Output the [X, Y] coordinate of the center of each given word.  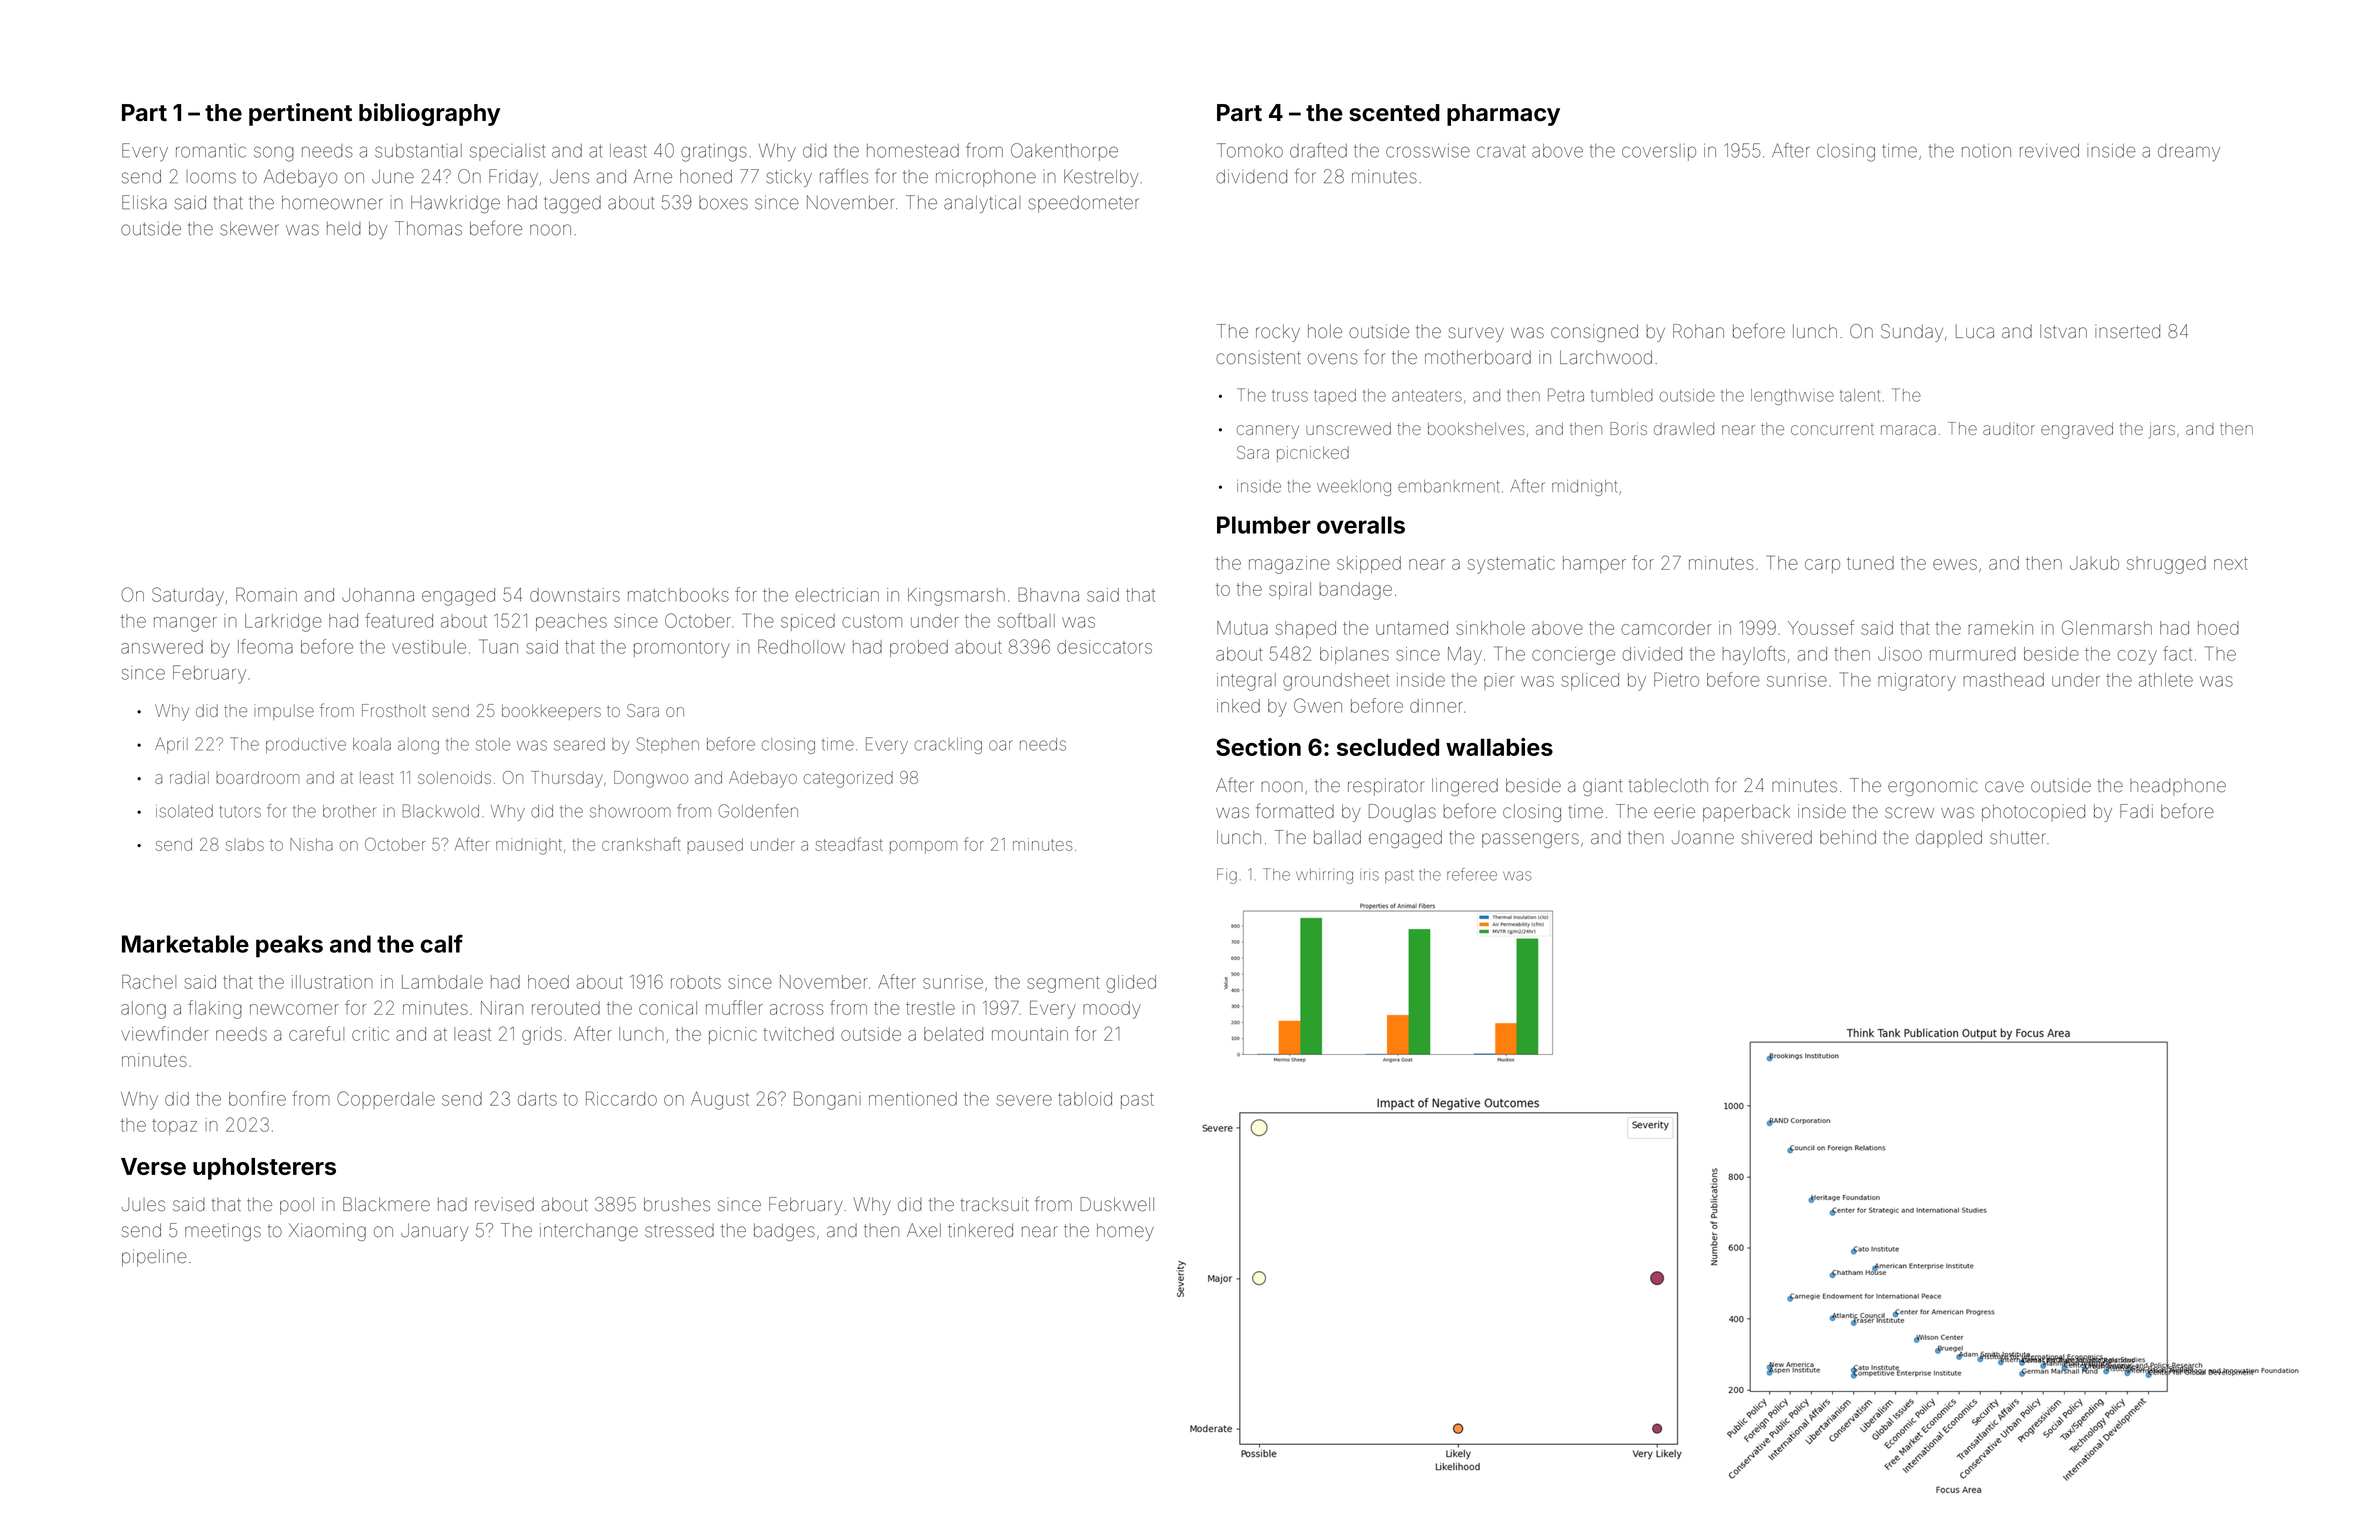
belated [953, 1034]
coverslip [1659, 152]
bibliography [429, 114]
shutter [2018, 837]
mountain [1030, 1034]
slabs [245, 844]
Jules [143, 1204]
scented [1395, 113]
